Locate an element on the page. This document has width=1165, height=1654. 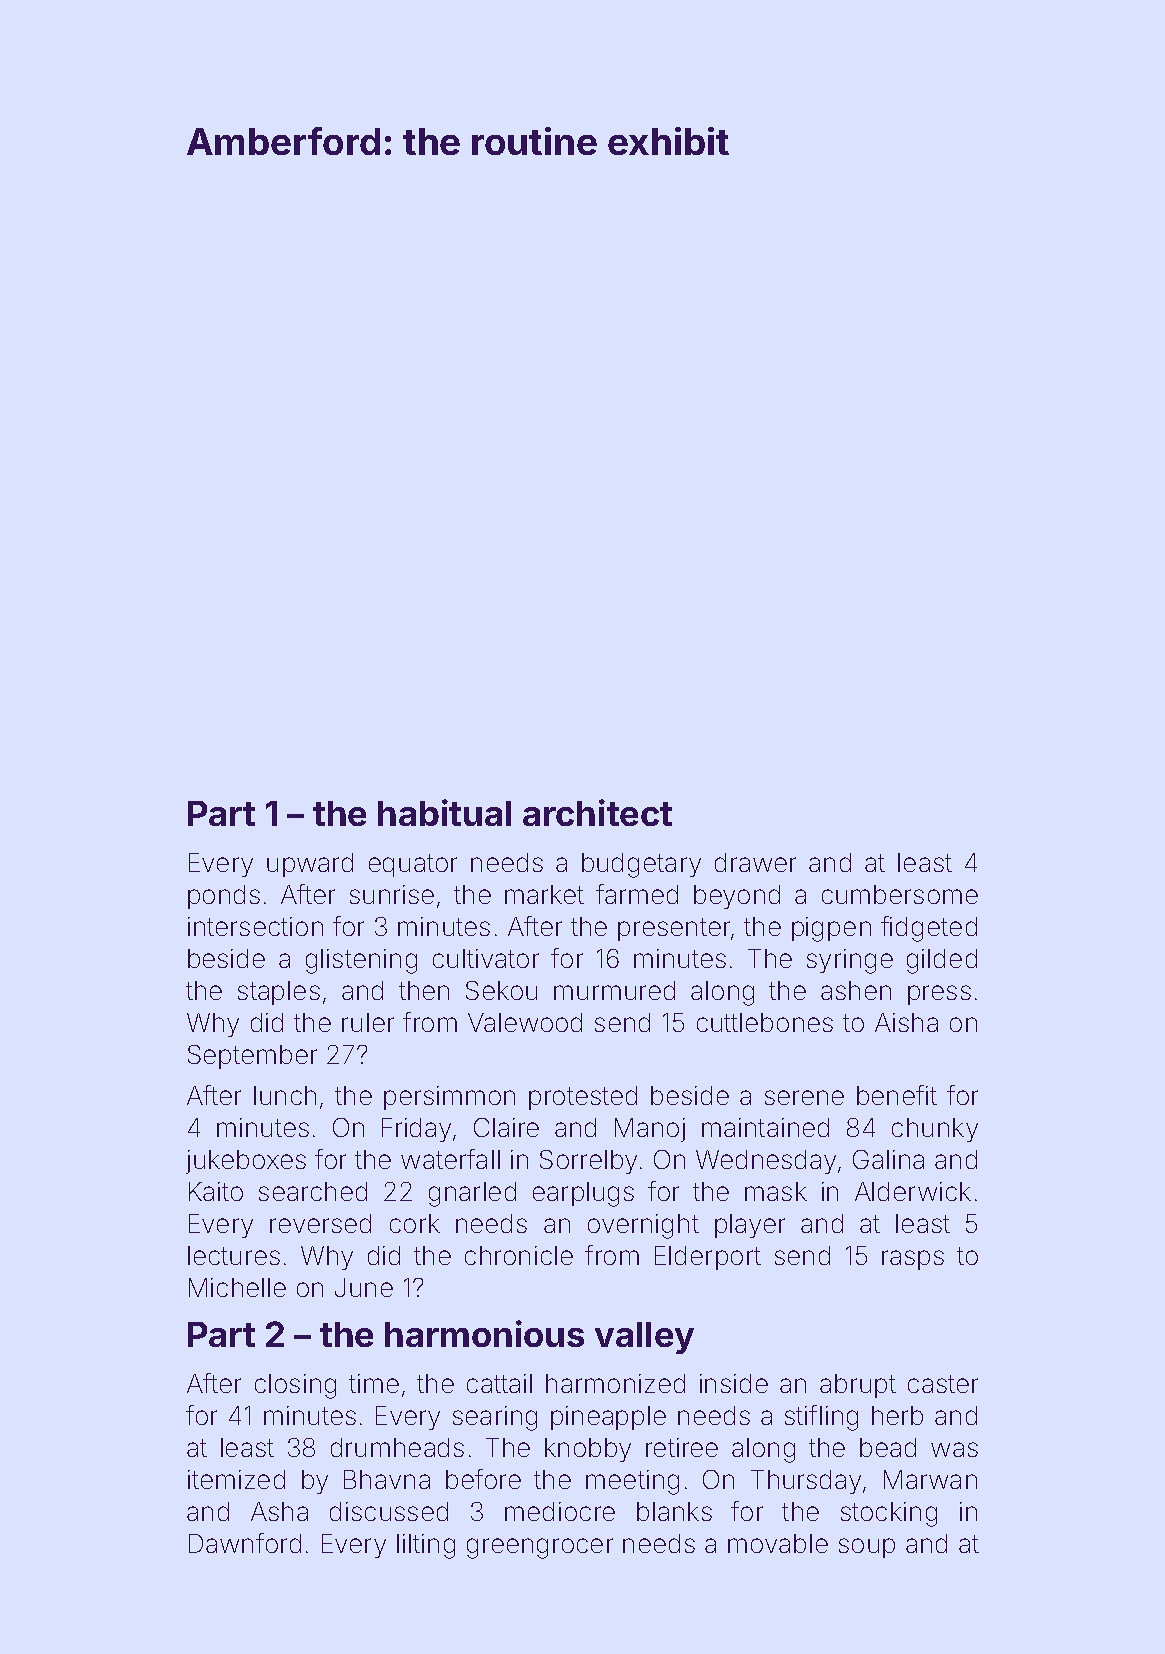
persimmon is located at coordinates (449, 1098).
